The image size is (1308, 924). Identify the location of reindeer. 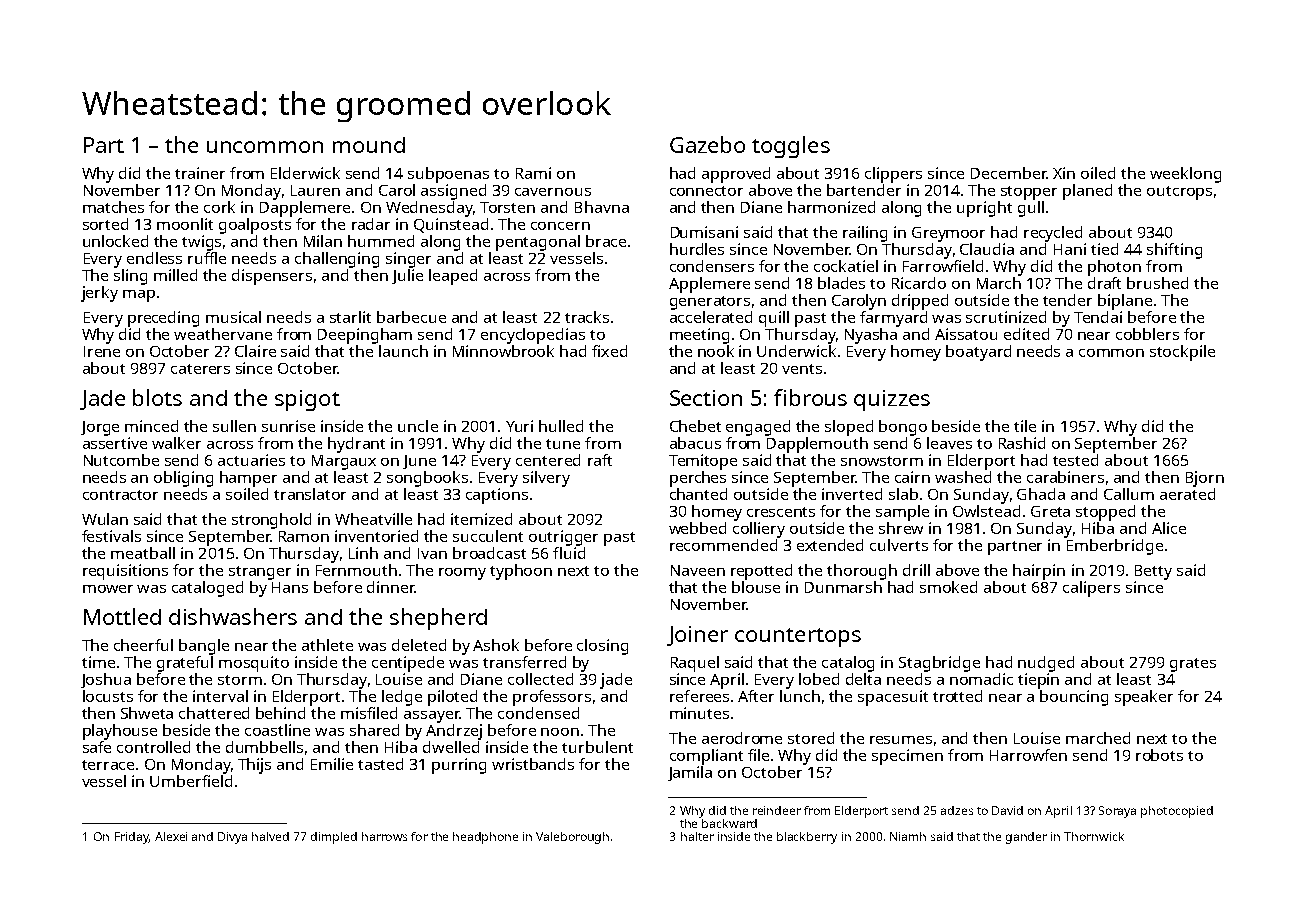
(777, 810).
